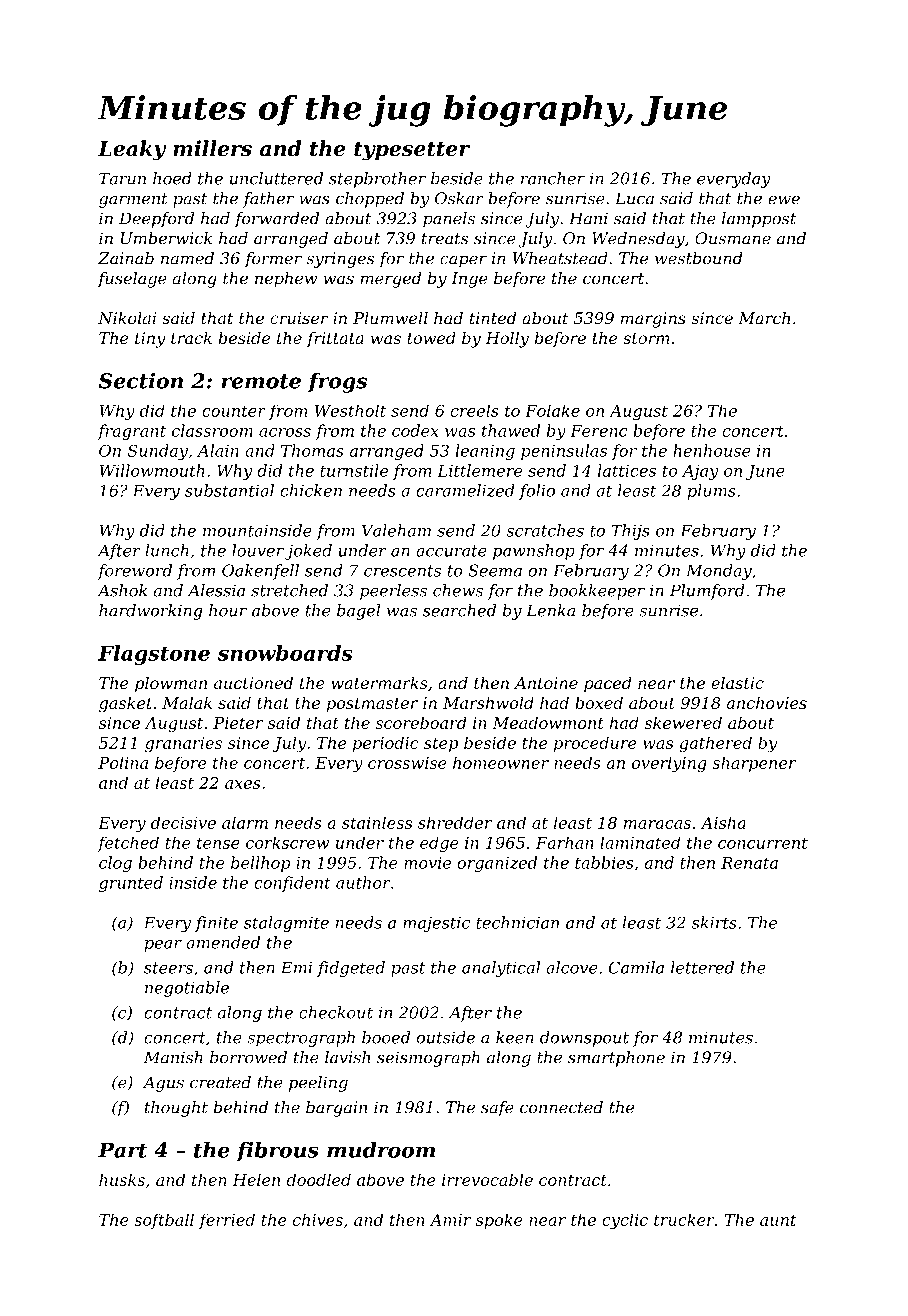  Describe the element at coordinates (436, 924) in the image. I see `majestic` at that location.
